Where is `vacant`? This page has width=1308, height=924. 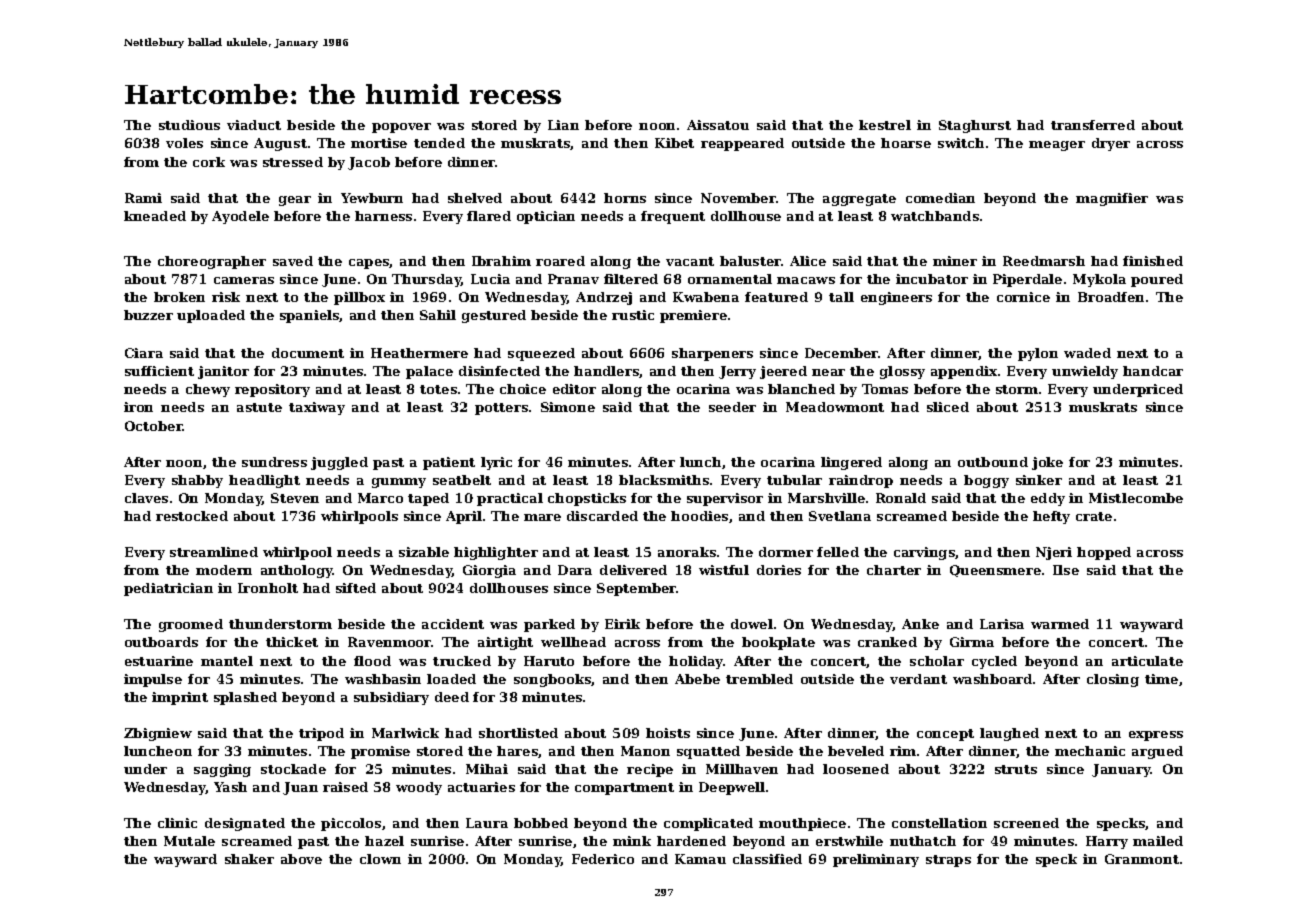
vacant is located at coordinates (690, 261).
